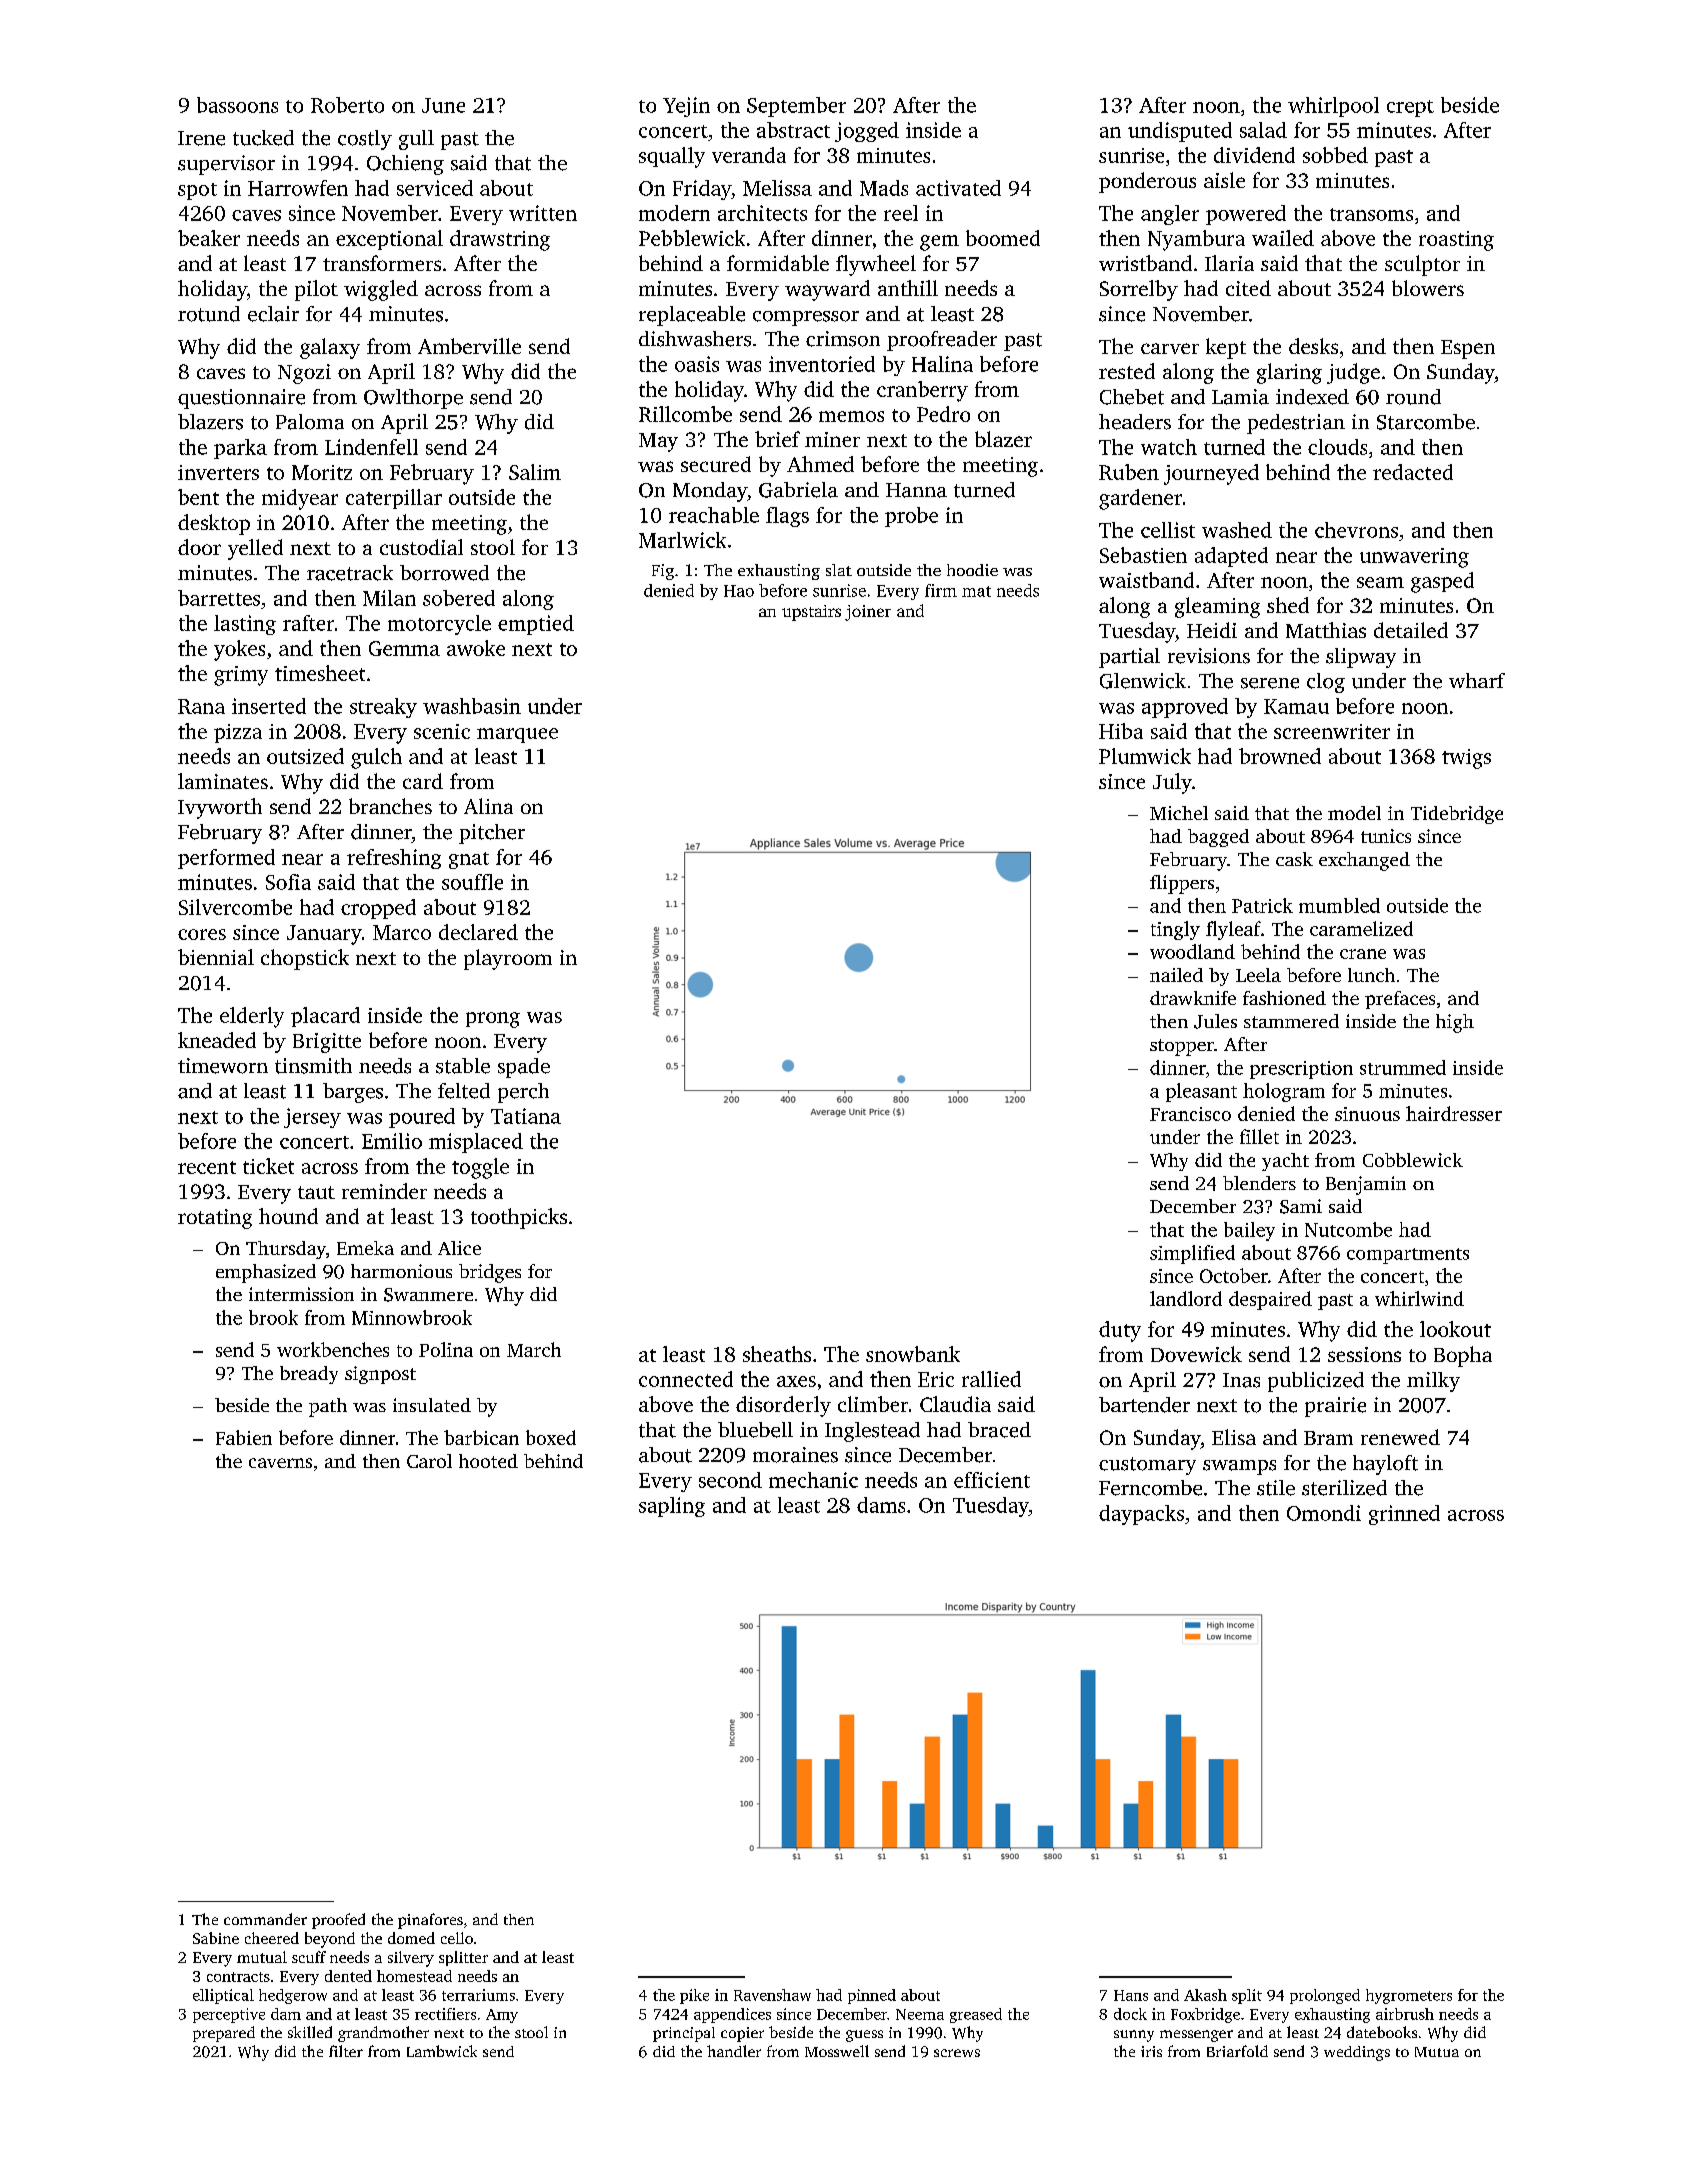 This document has width=1683, height=2178. I want to click on powered, so click(1246, 215).
